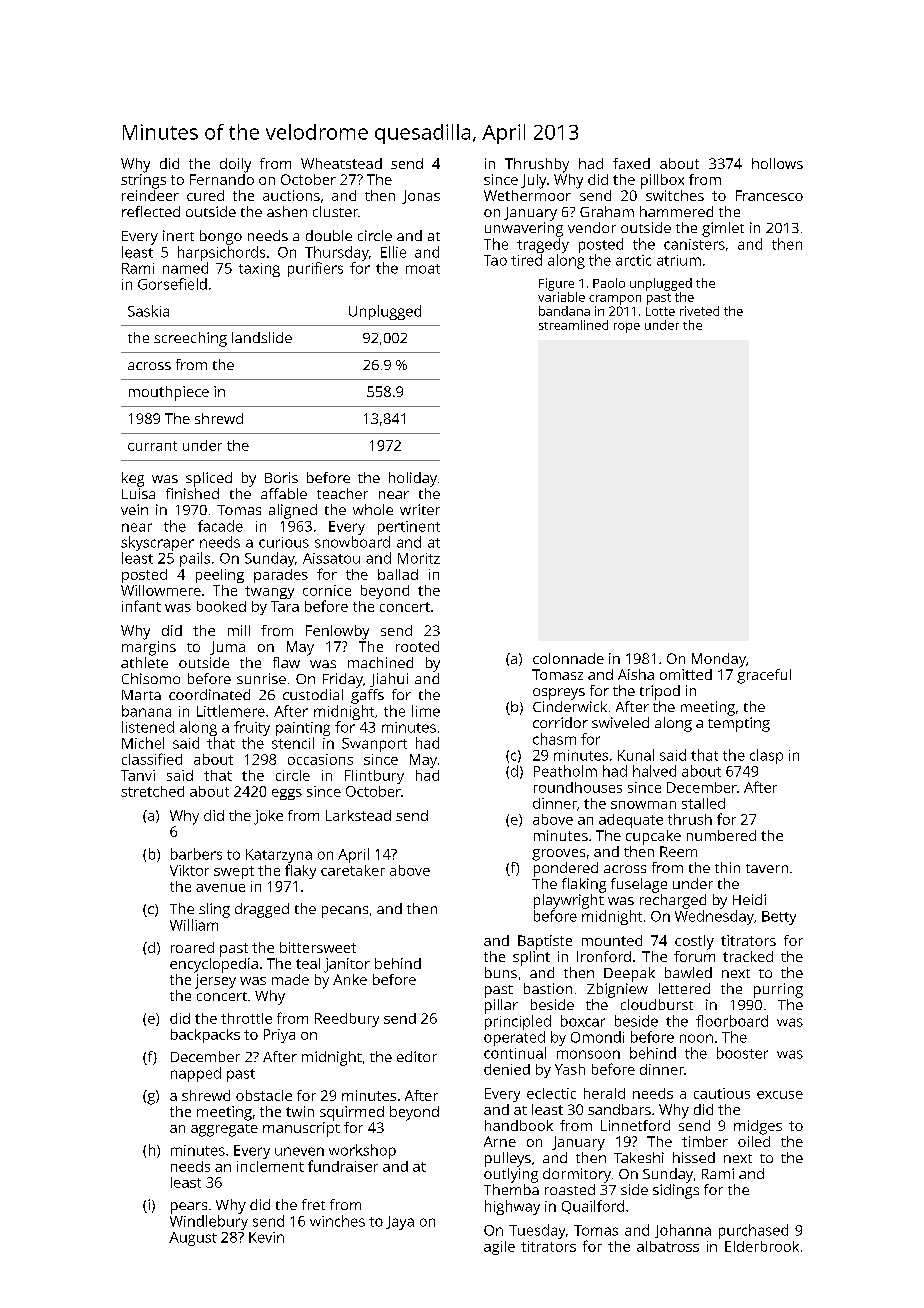  Describe the element at coordinates (499, 1248) in the screenshot. I see `agile` at that location.
